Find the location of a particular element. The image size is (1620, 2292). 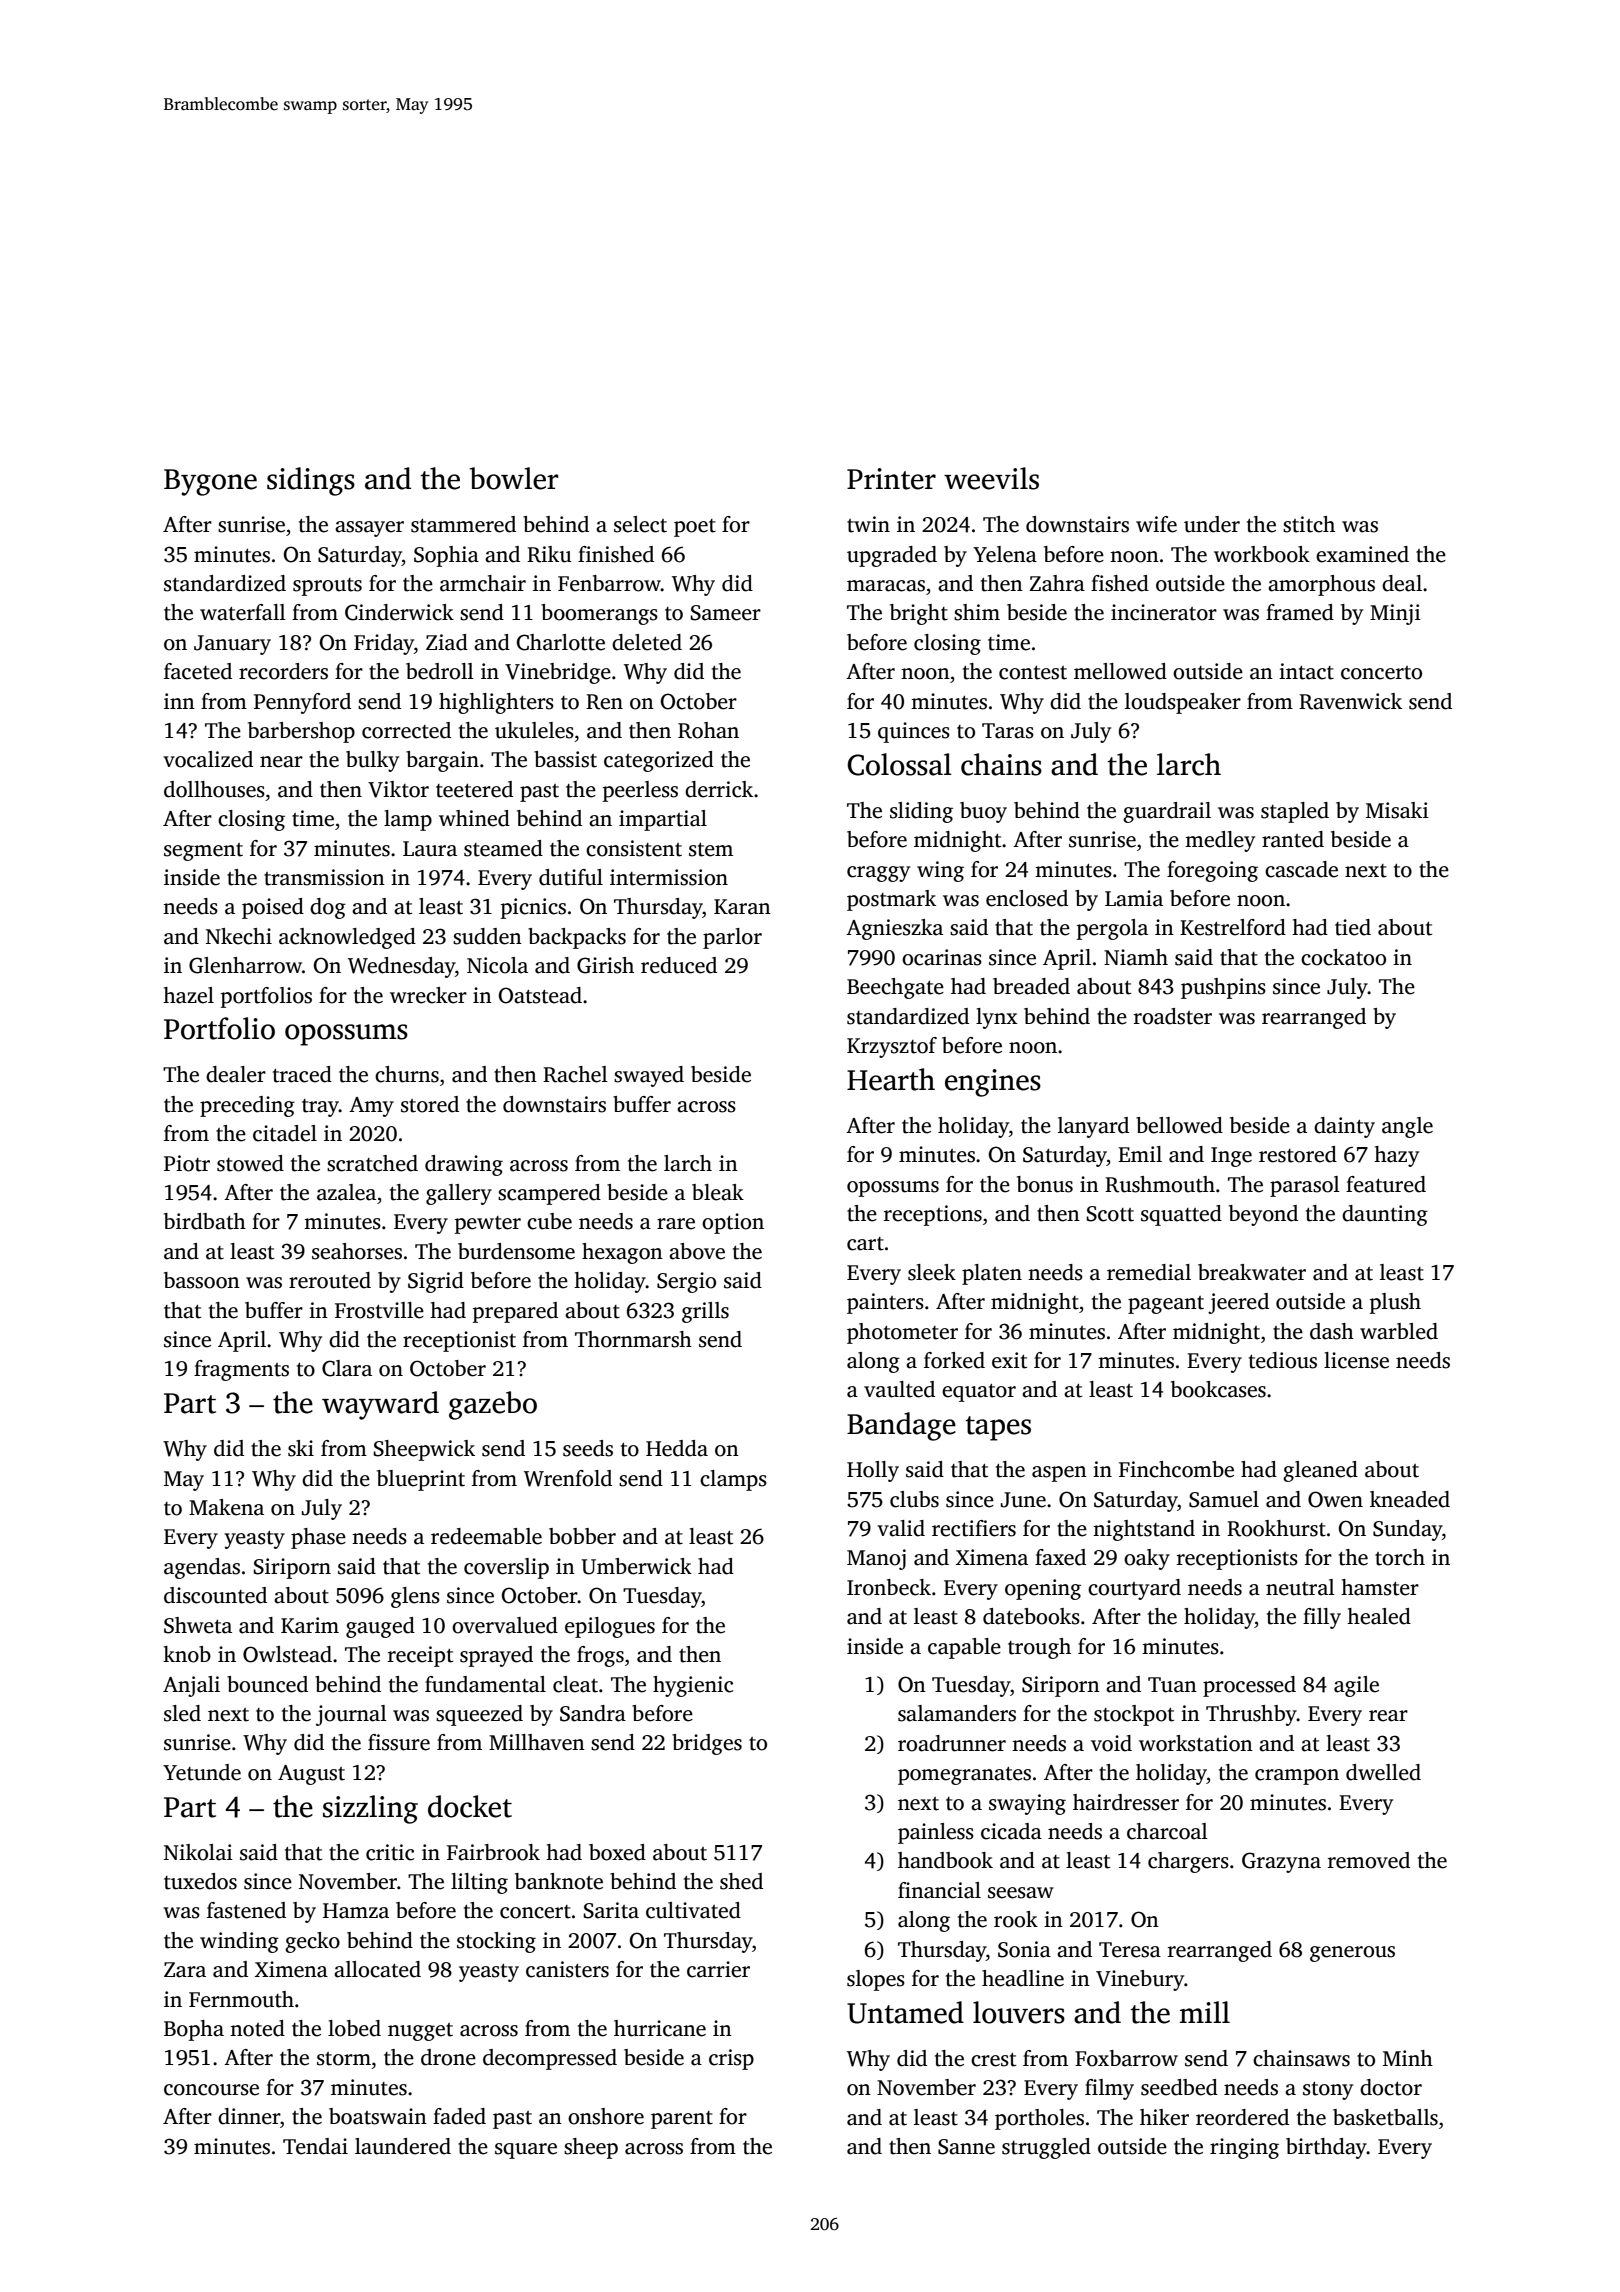

stitch is located at coordinates (1309, 524).
